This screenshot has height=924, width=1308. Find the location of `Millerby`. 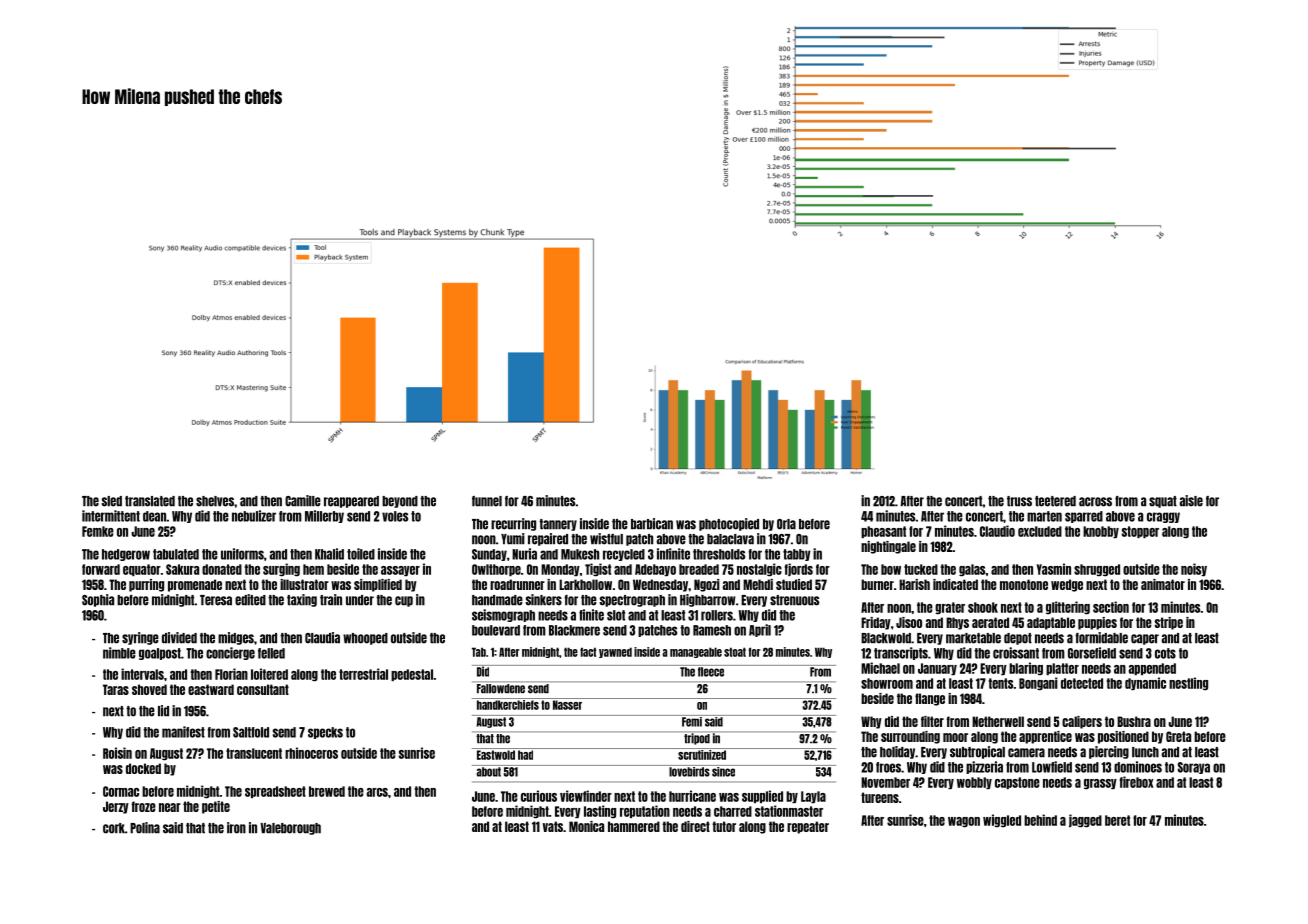

Millerby is located at coordinates (324, 516).
